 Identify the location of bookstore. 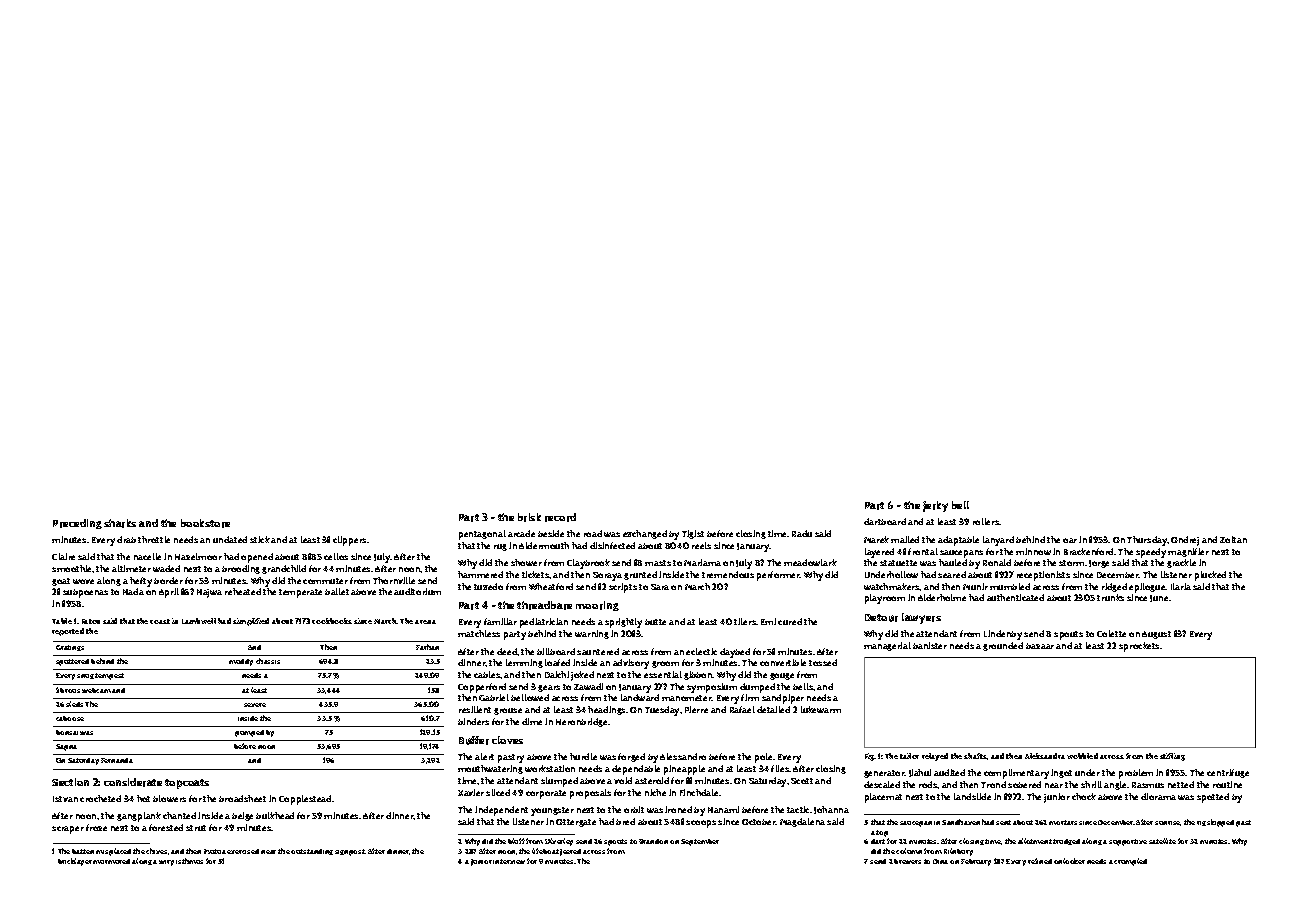
(205, 523).
